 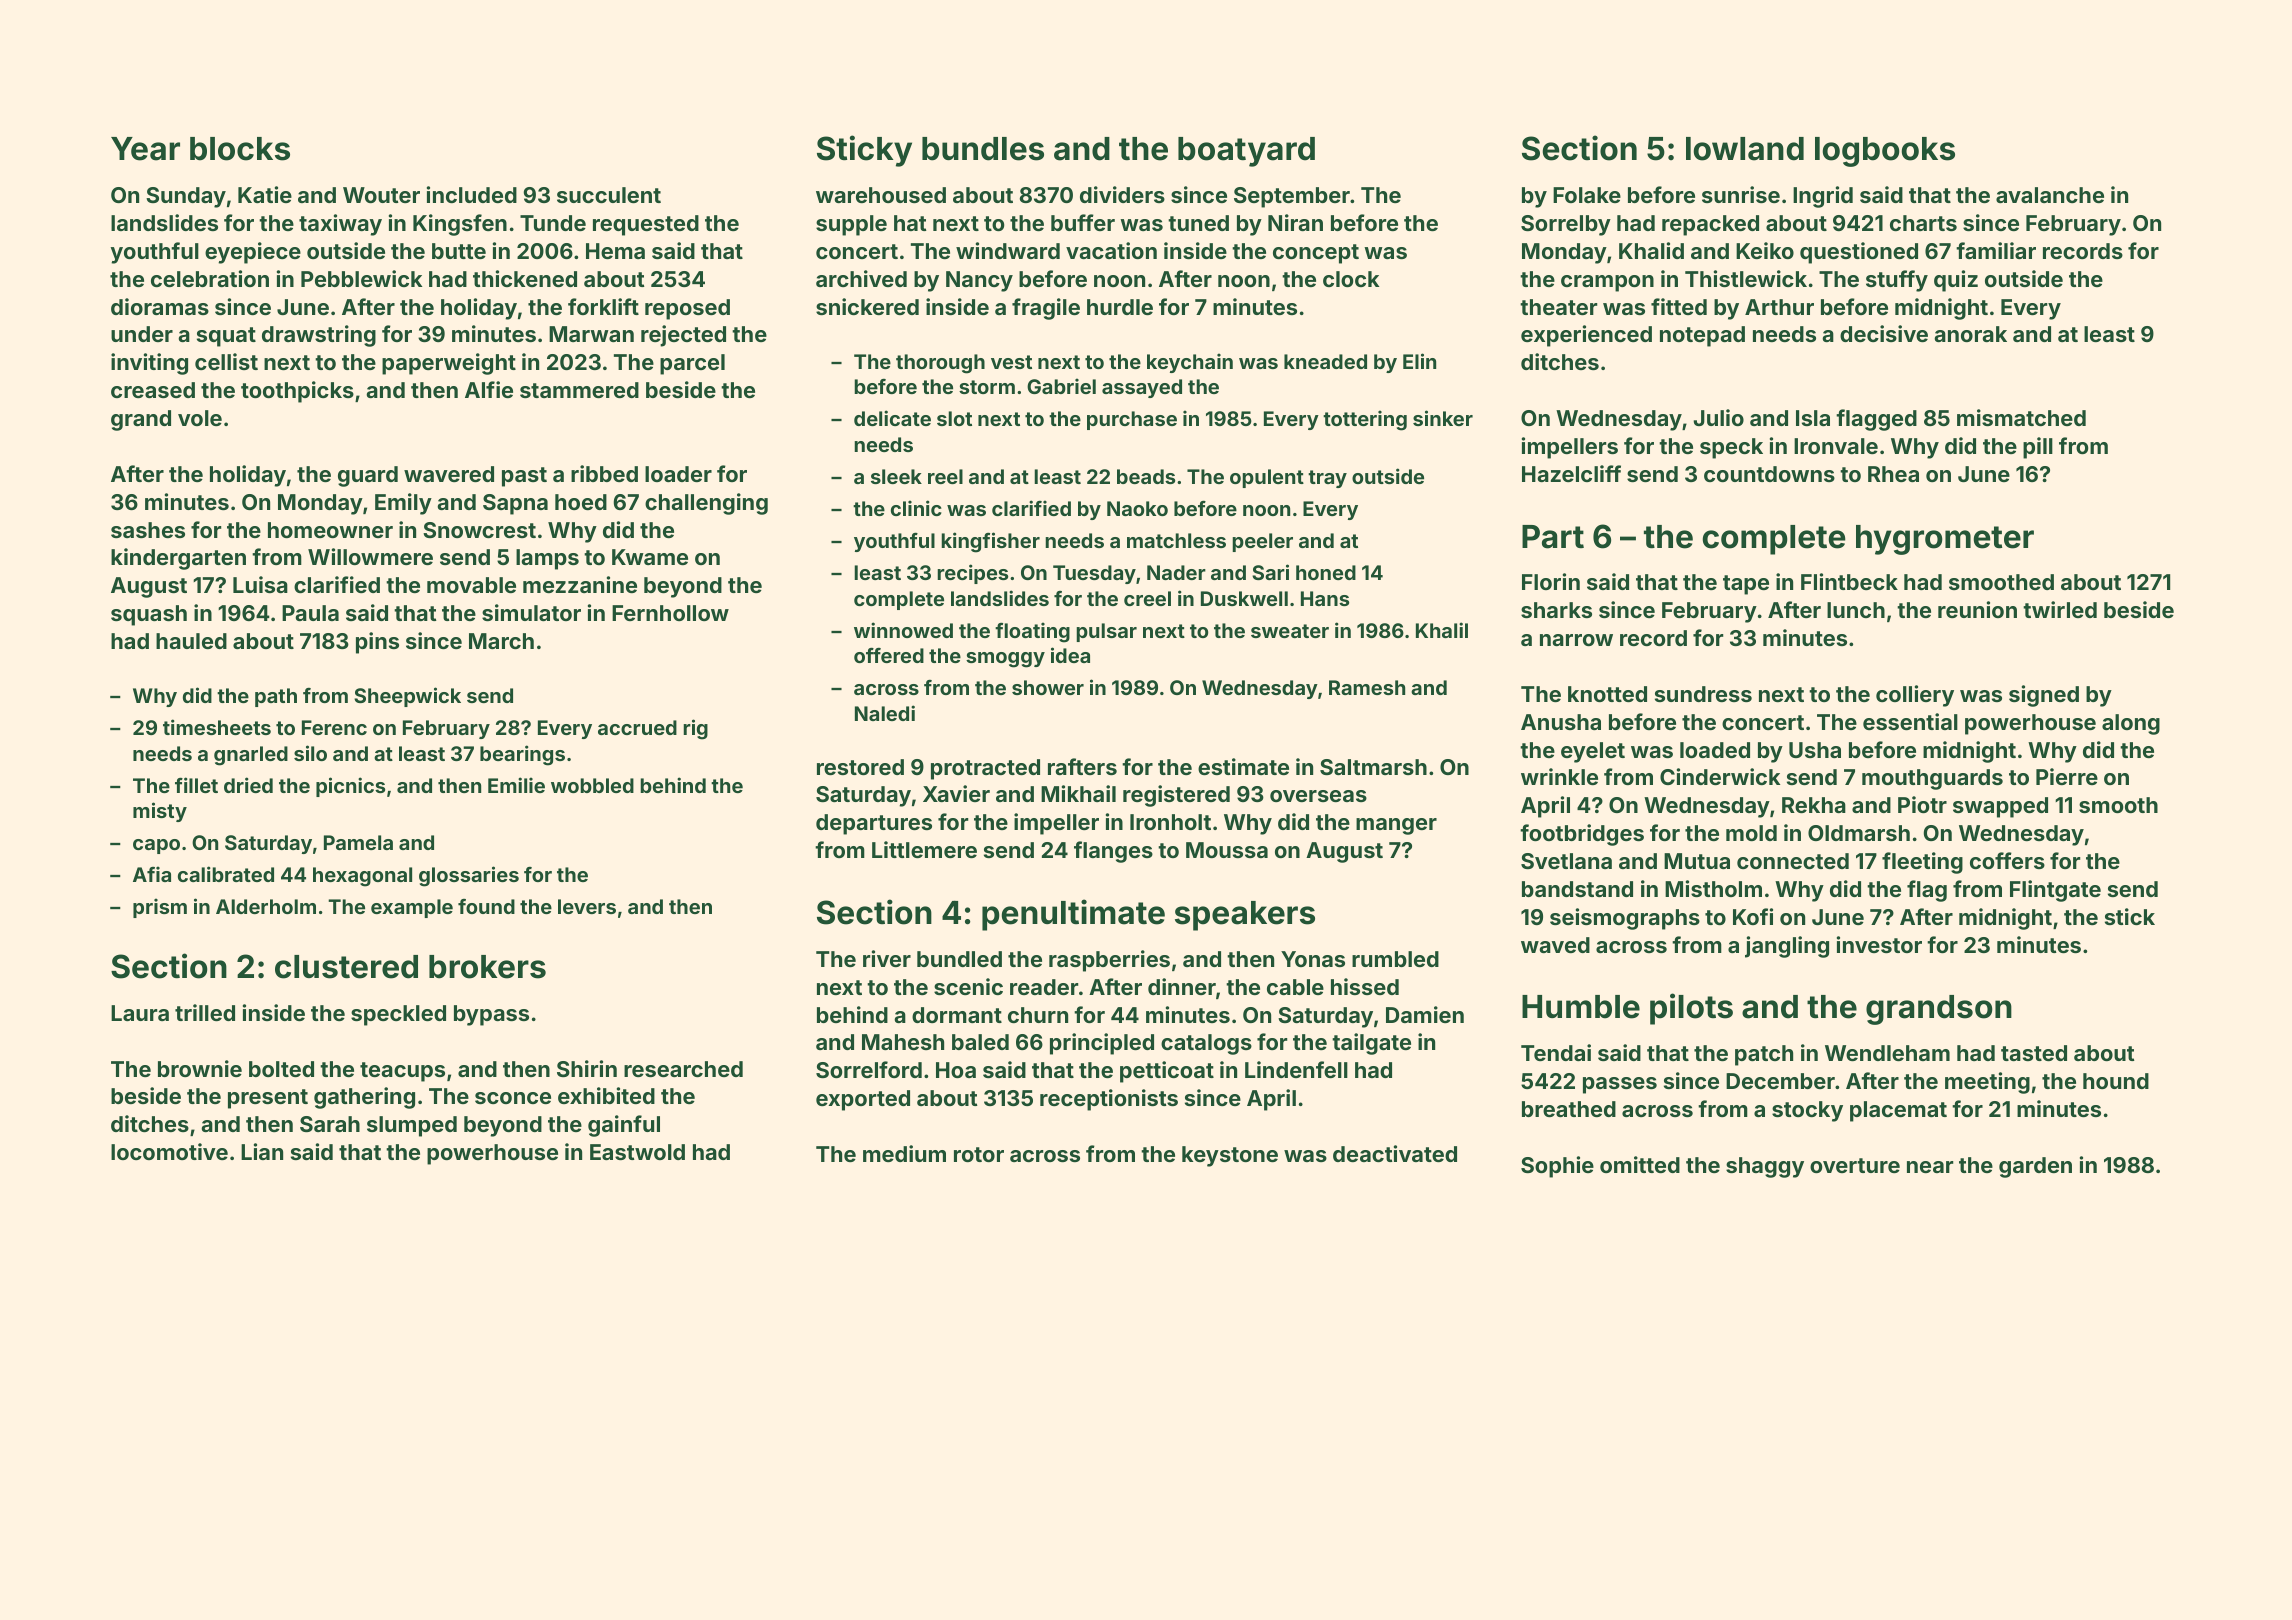 I want to click on thickened, so click(x=525, y=278).
